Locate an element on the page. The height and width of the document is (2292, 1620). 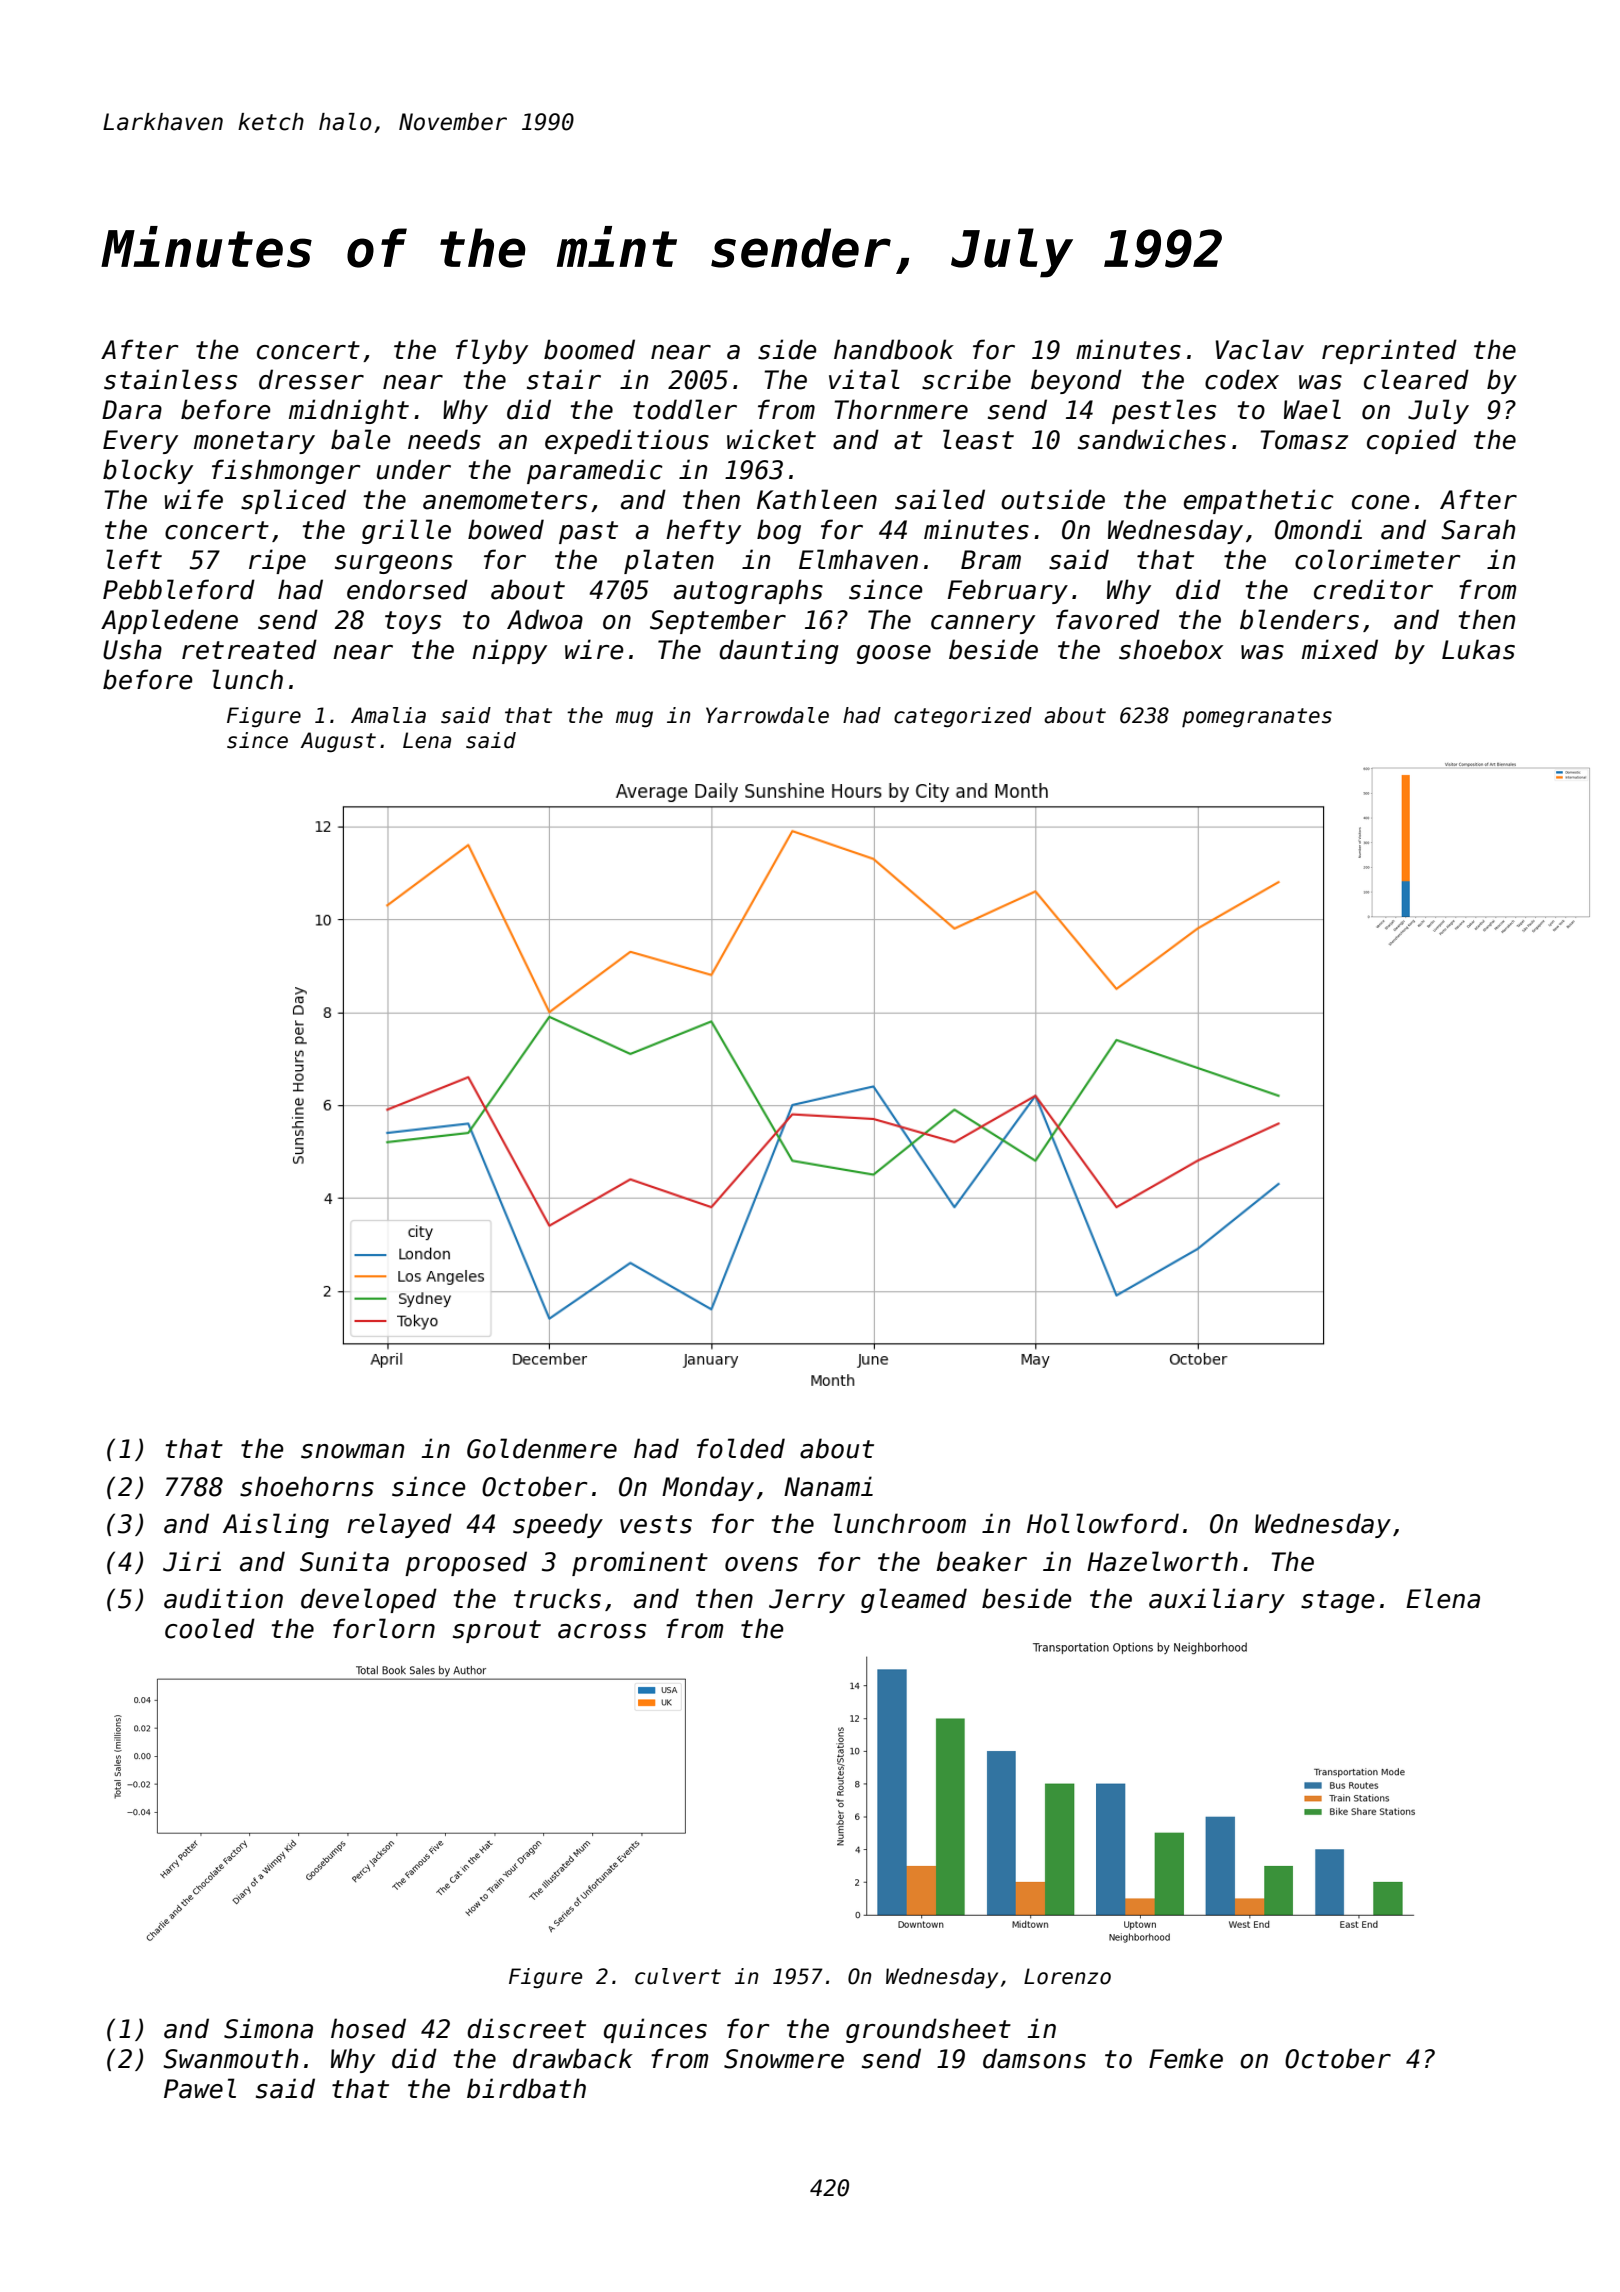
culvert is located at coordinates (678, 1976).
